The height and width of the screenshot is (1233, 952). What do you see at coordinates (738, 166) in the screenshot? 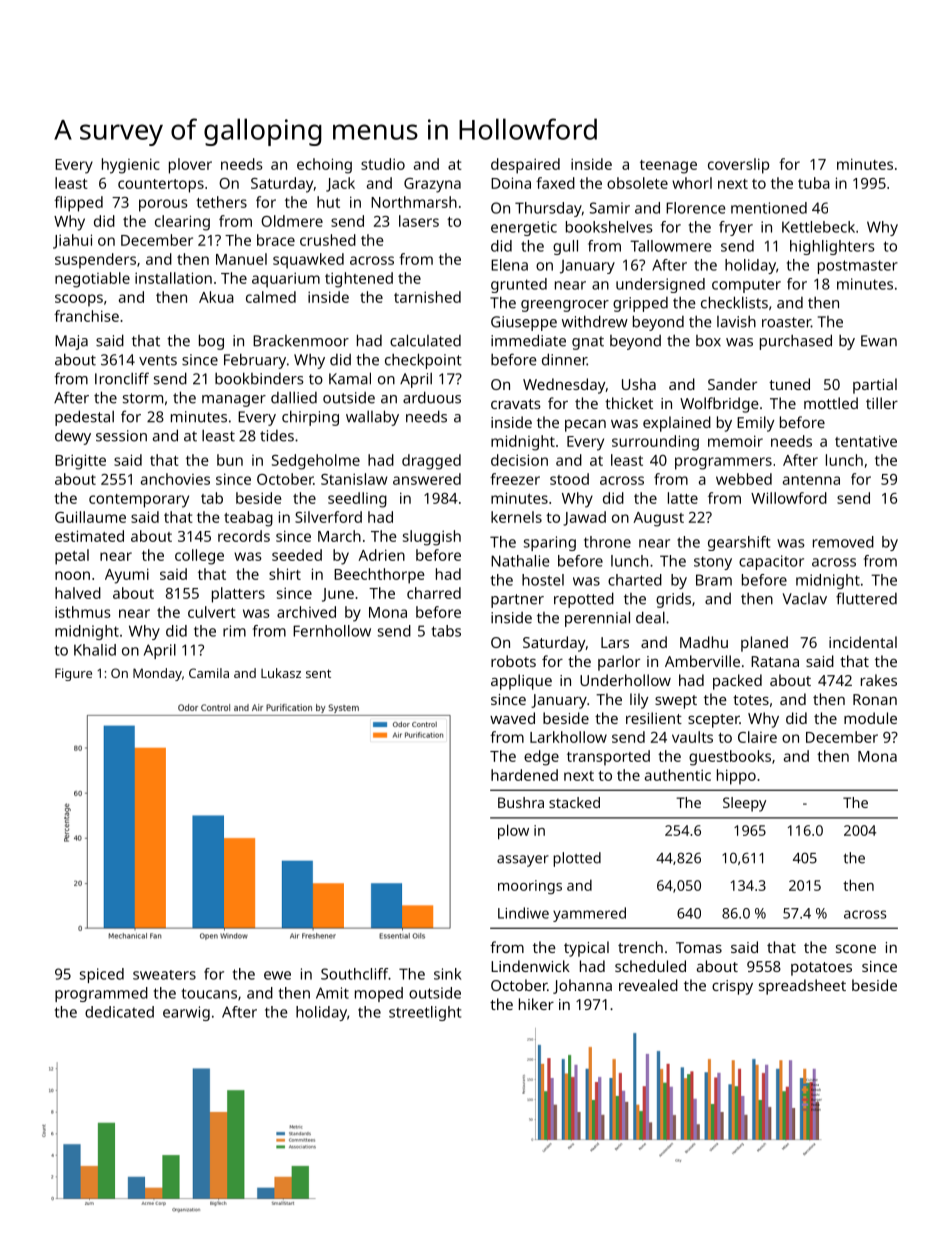
I see `coverslip` at bounding box center [738, 166].
